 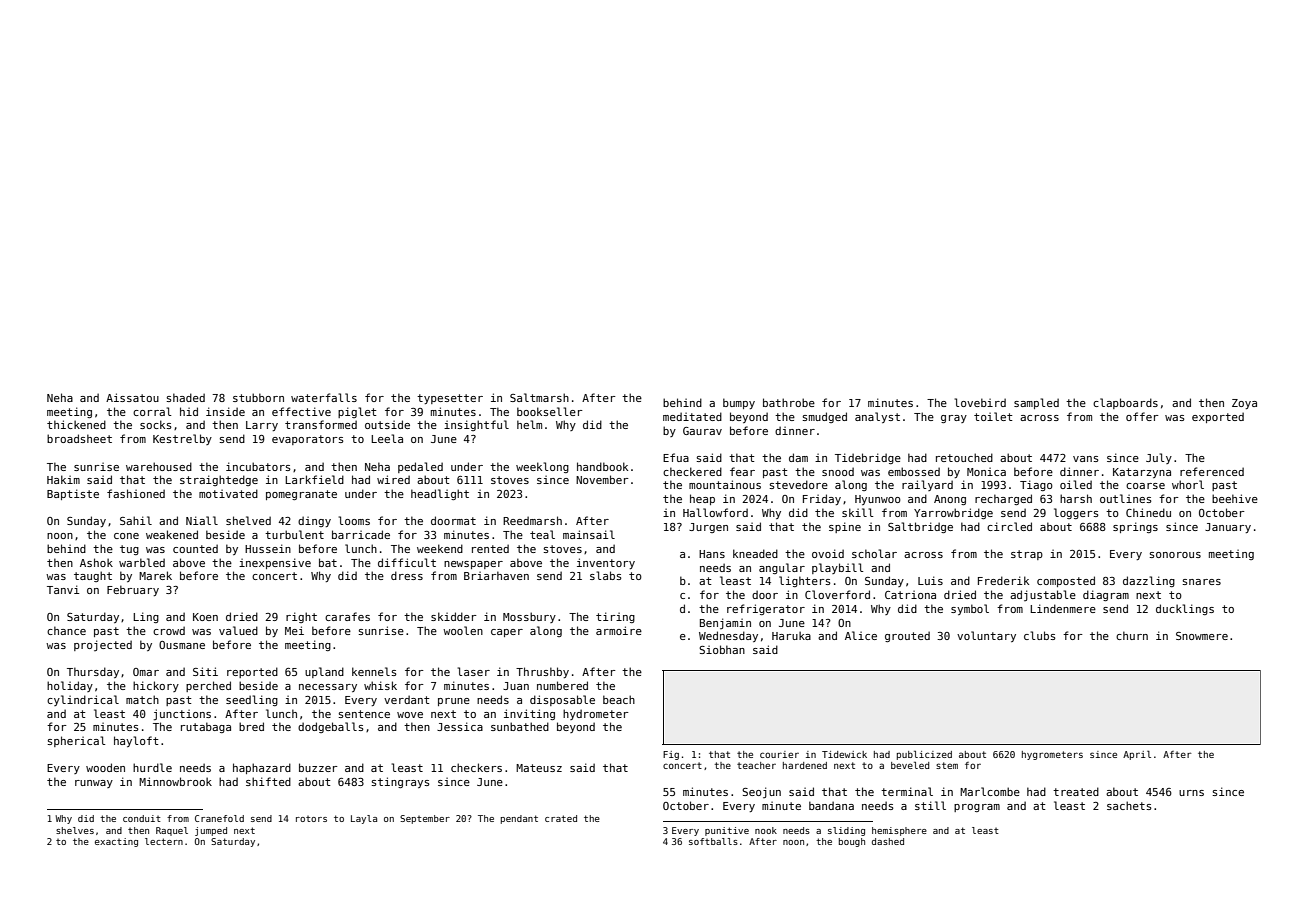 I want to click on Mateusz, so click(x=539, y=768).
